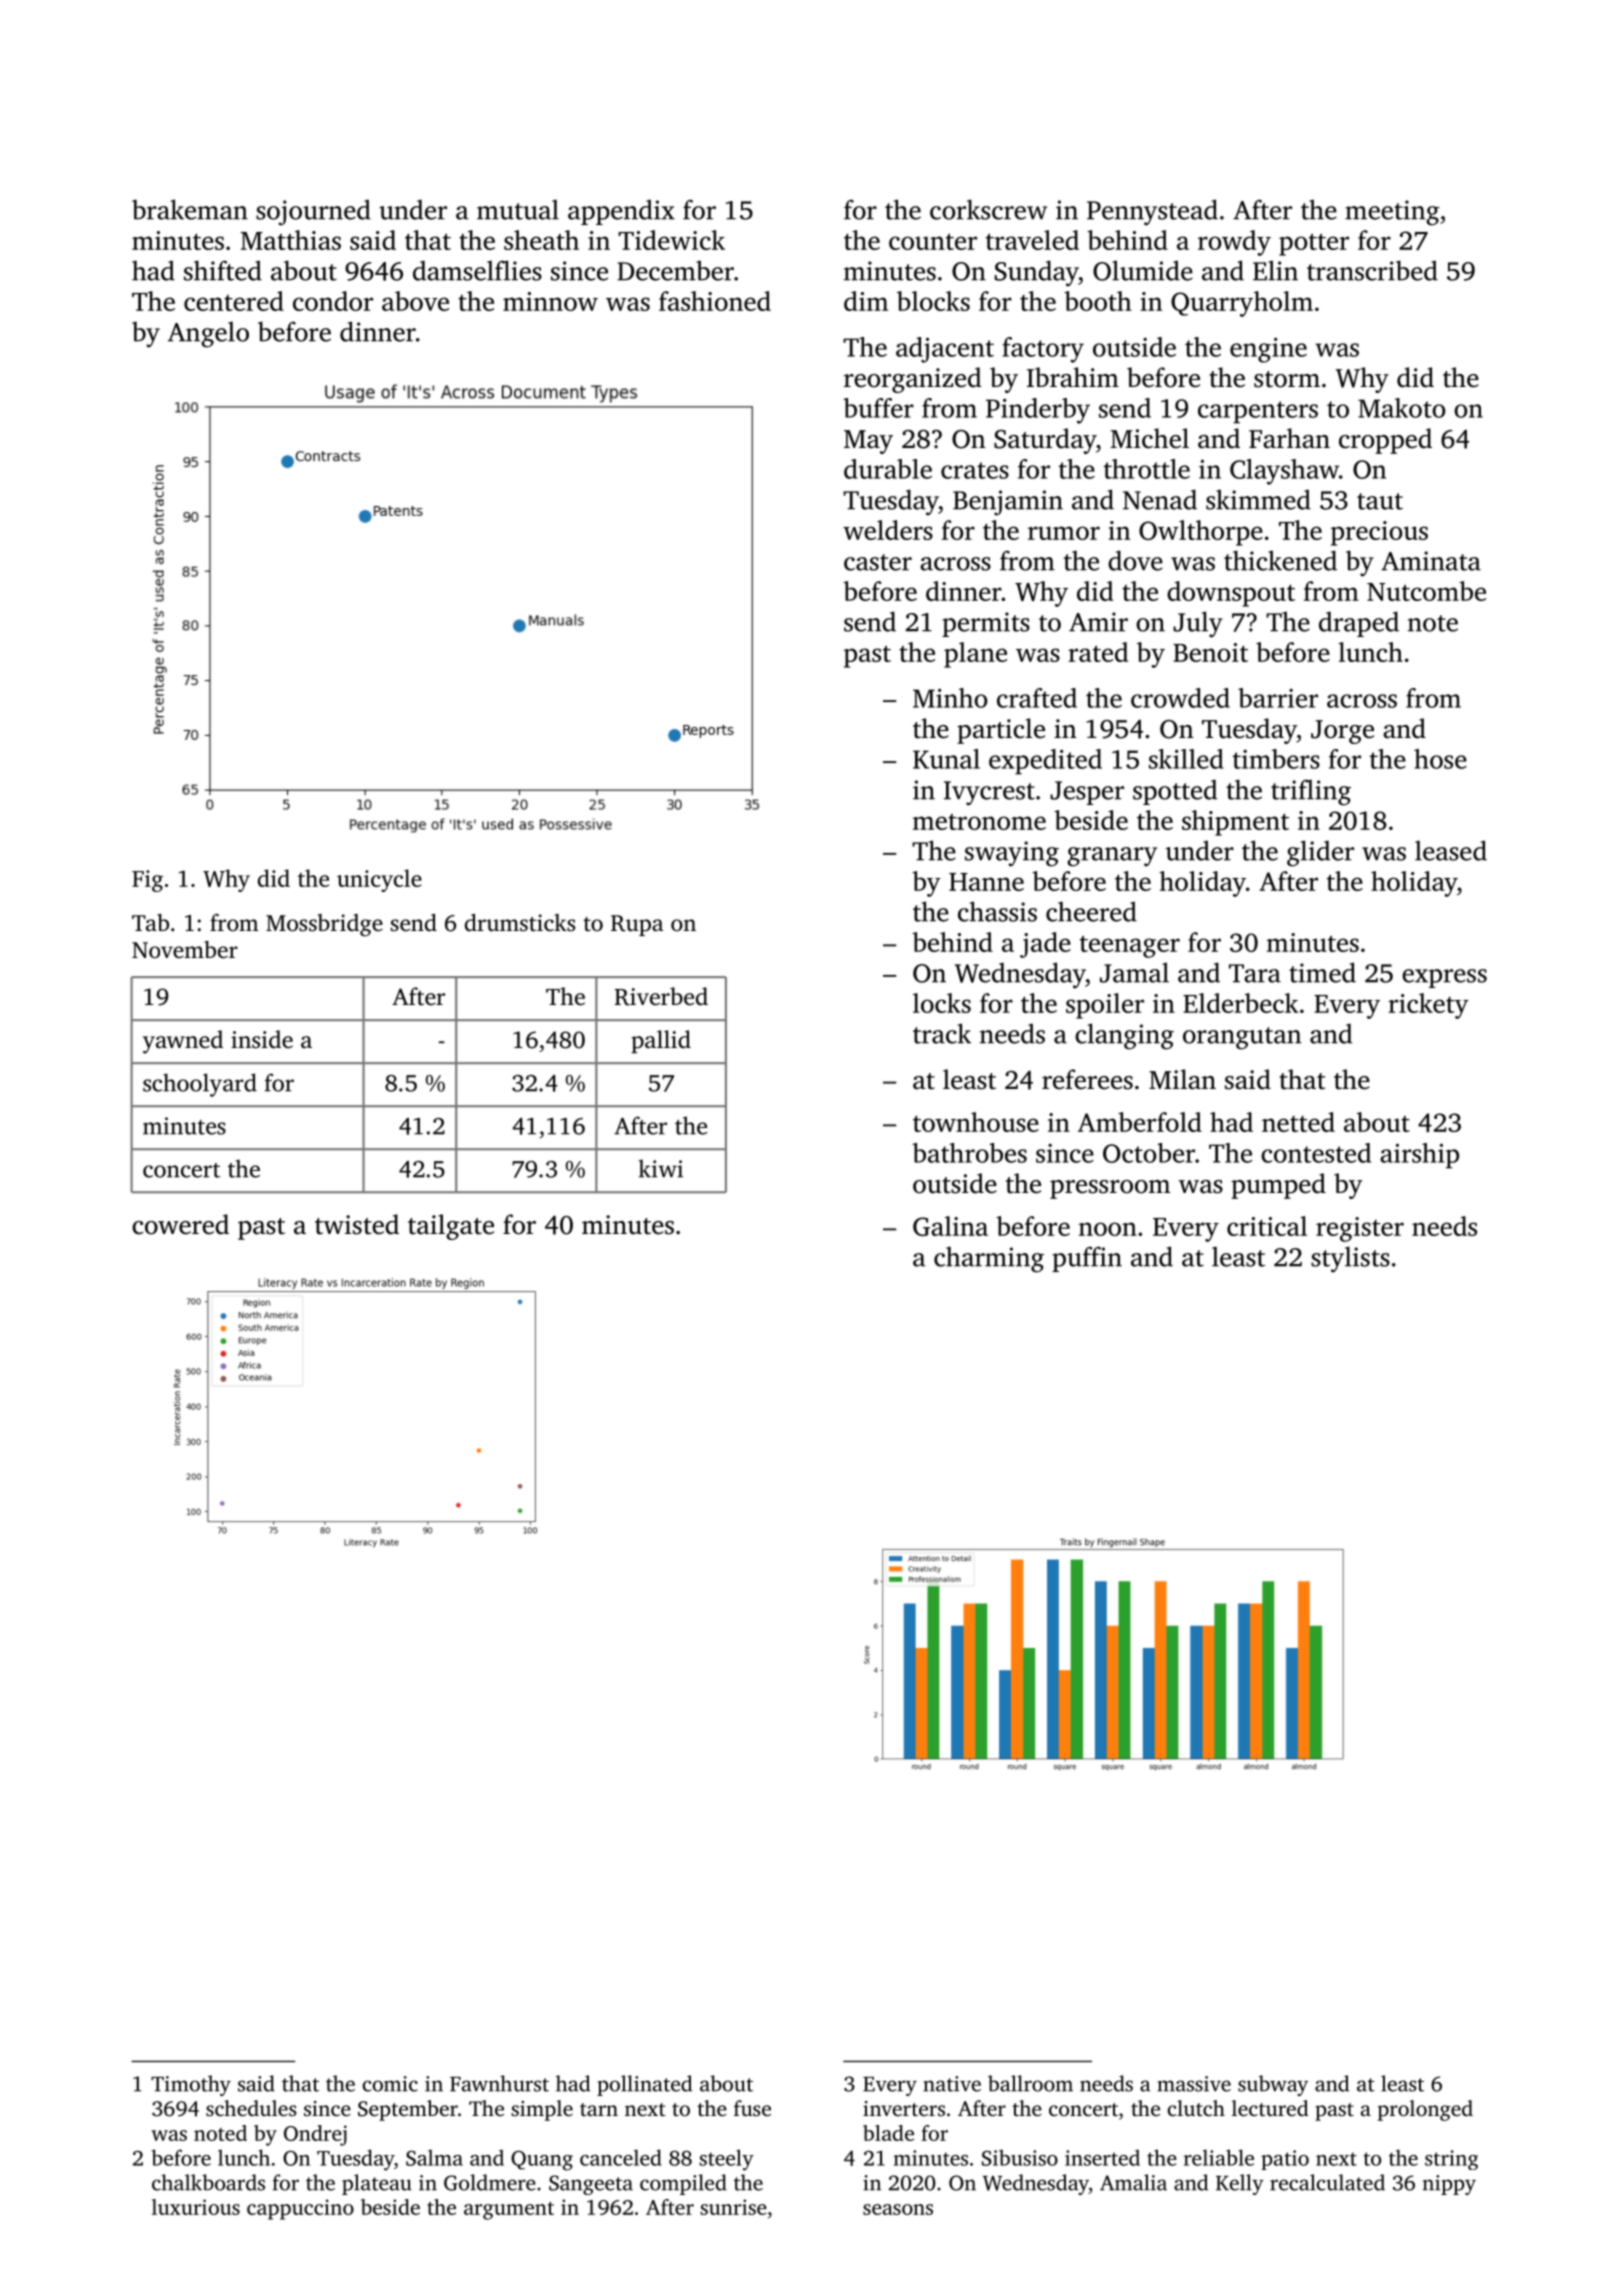  I want to click on Angelo, so click(208, 334).
